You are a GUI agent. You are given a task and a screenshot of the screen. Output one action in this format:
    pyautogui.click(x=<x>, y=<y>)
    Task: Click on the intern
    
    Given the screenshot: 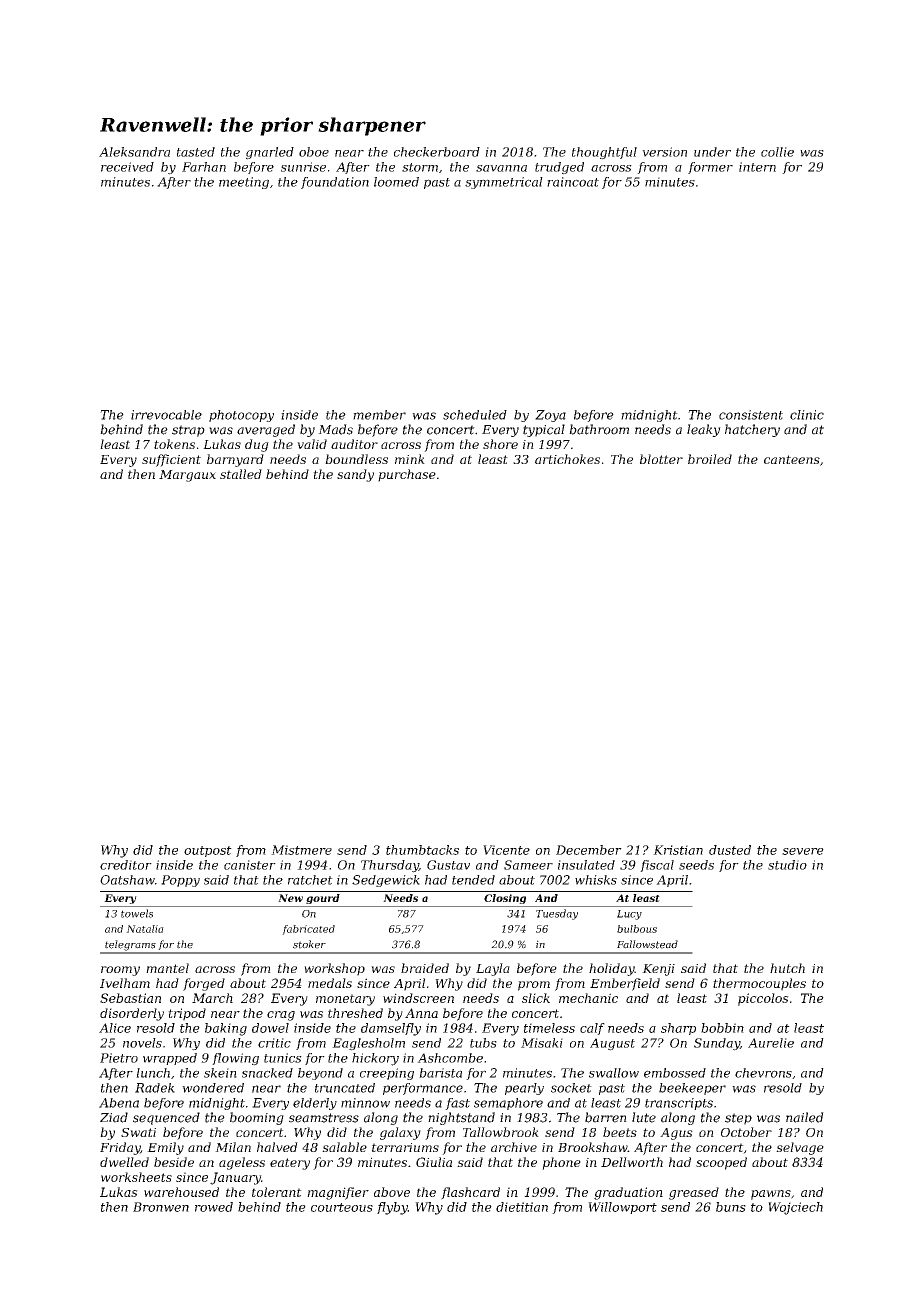 What is the action you would take?
    pyautogui.click(x=757, y=167)
